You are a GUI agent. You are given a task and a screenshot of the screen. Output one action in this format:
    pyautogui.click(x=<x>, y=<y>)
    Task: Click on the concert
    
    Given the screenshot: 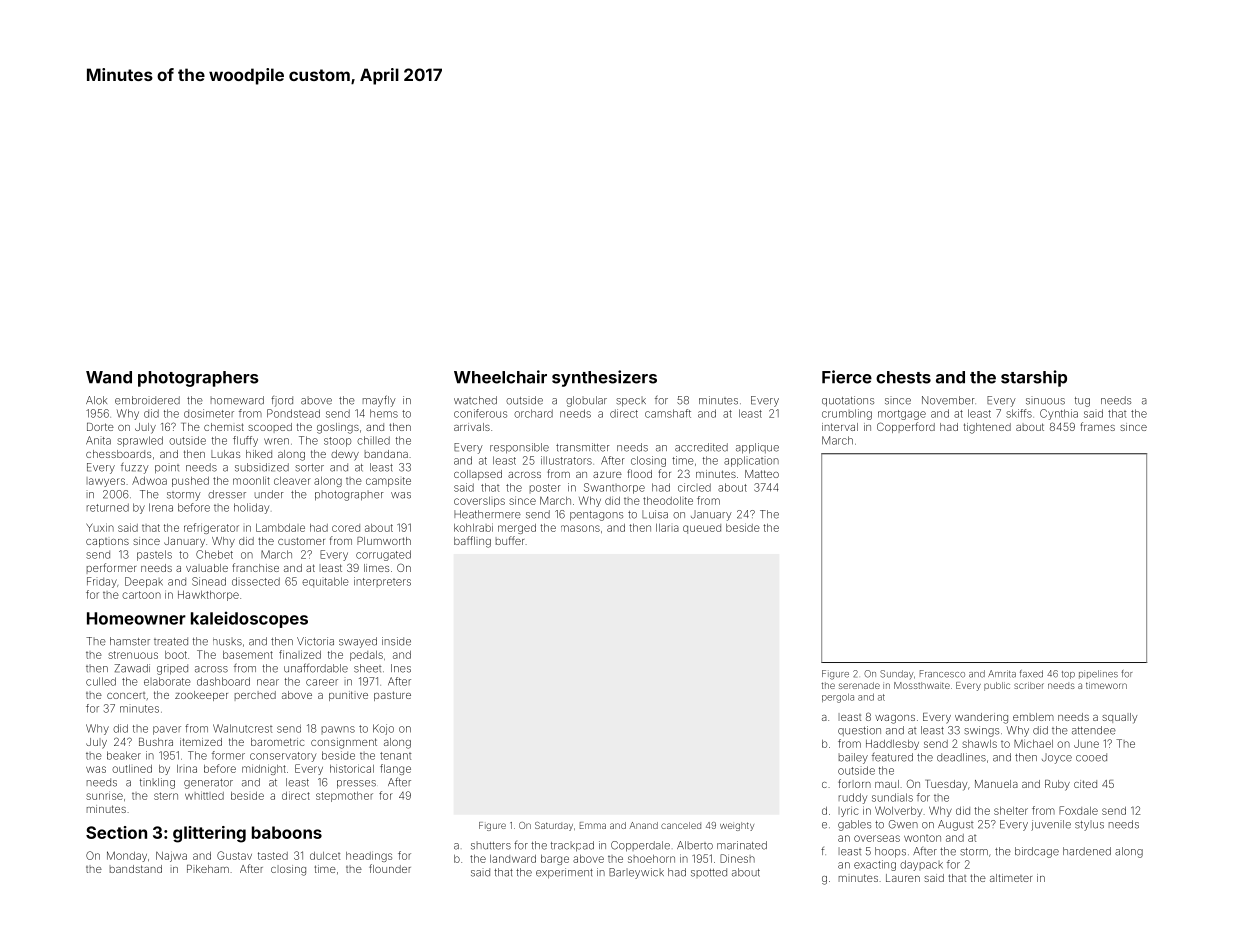 What is the action you would take?
    pyautogui.click(x=126, y=695)
